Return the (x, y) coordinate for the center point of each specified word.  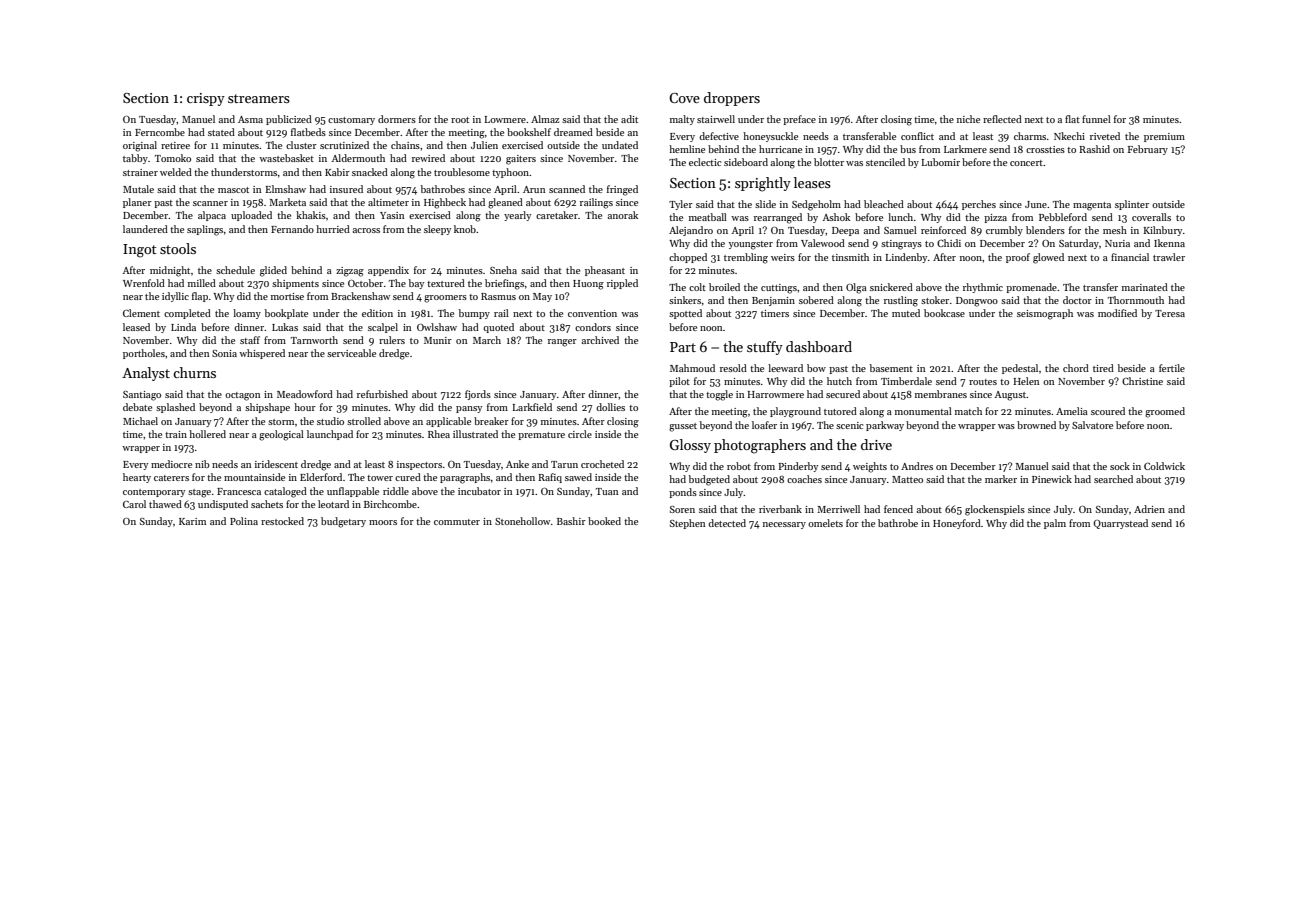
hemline (687, 149)
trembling (746, 258)
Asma (250, 119)
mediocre (171, 464)
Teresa (1170, 313)
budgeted (709, 480)
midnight (170, 271)
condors (593, 327)
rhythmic (983, 288)
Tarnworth (314, 340)
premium (1164, 137)
